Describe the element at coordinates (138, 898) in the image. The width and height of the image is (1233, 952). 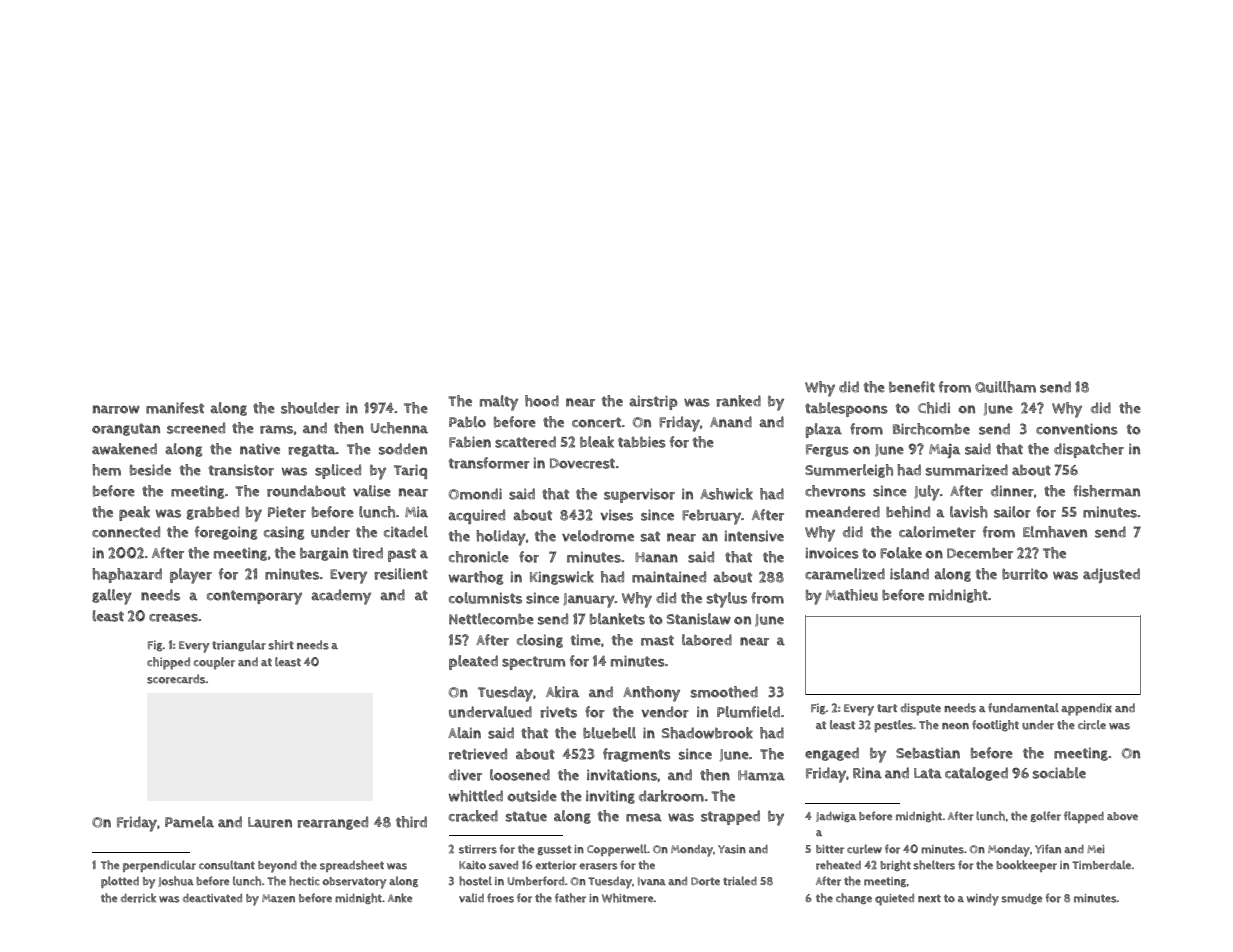
I see `derrick` at that location.
